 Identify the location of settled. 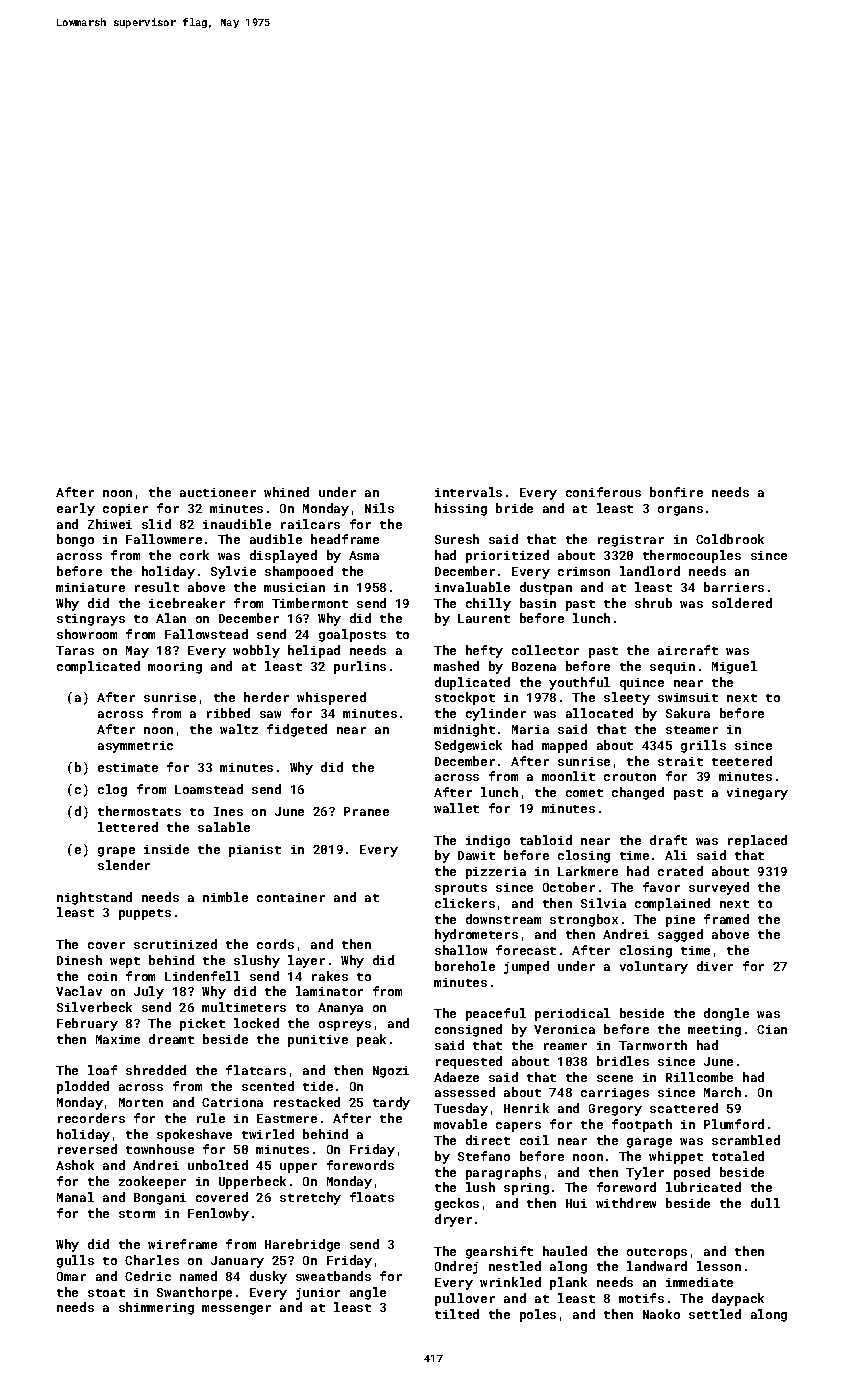
(715, 1314).
